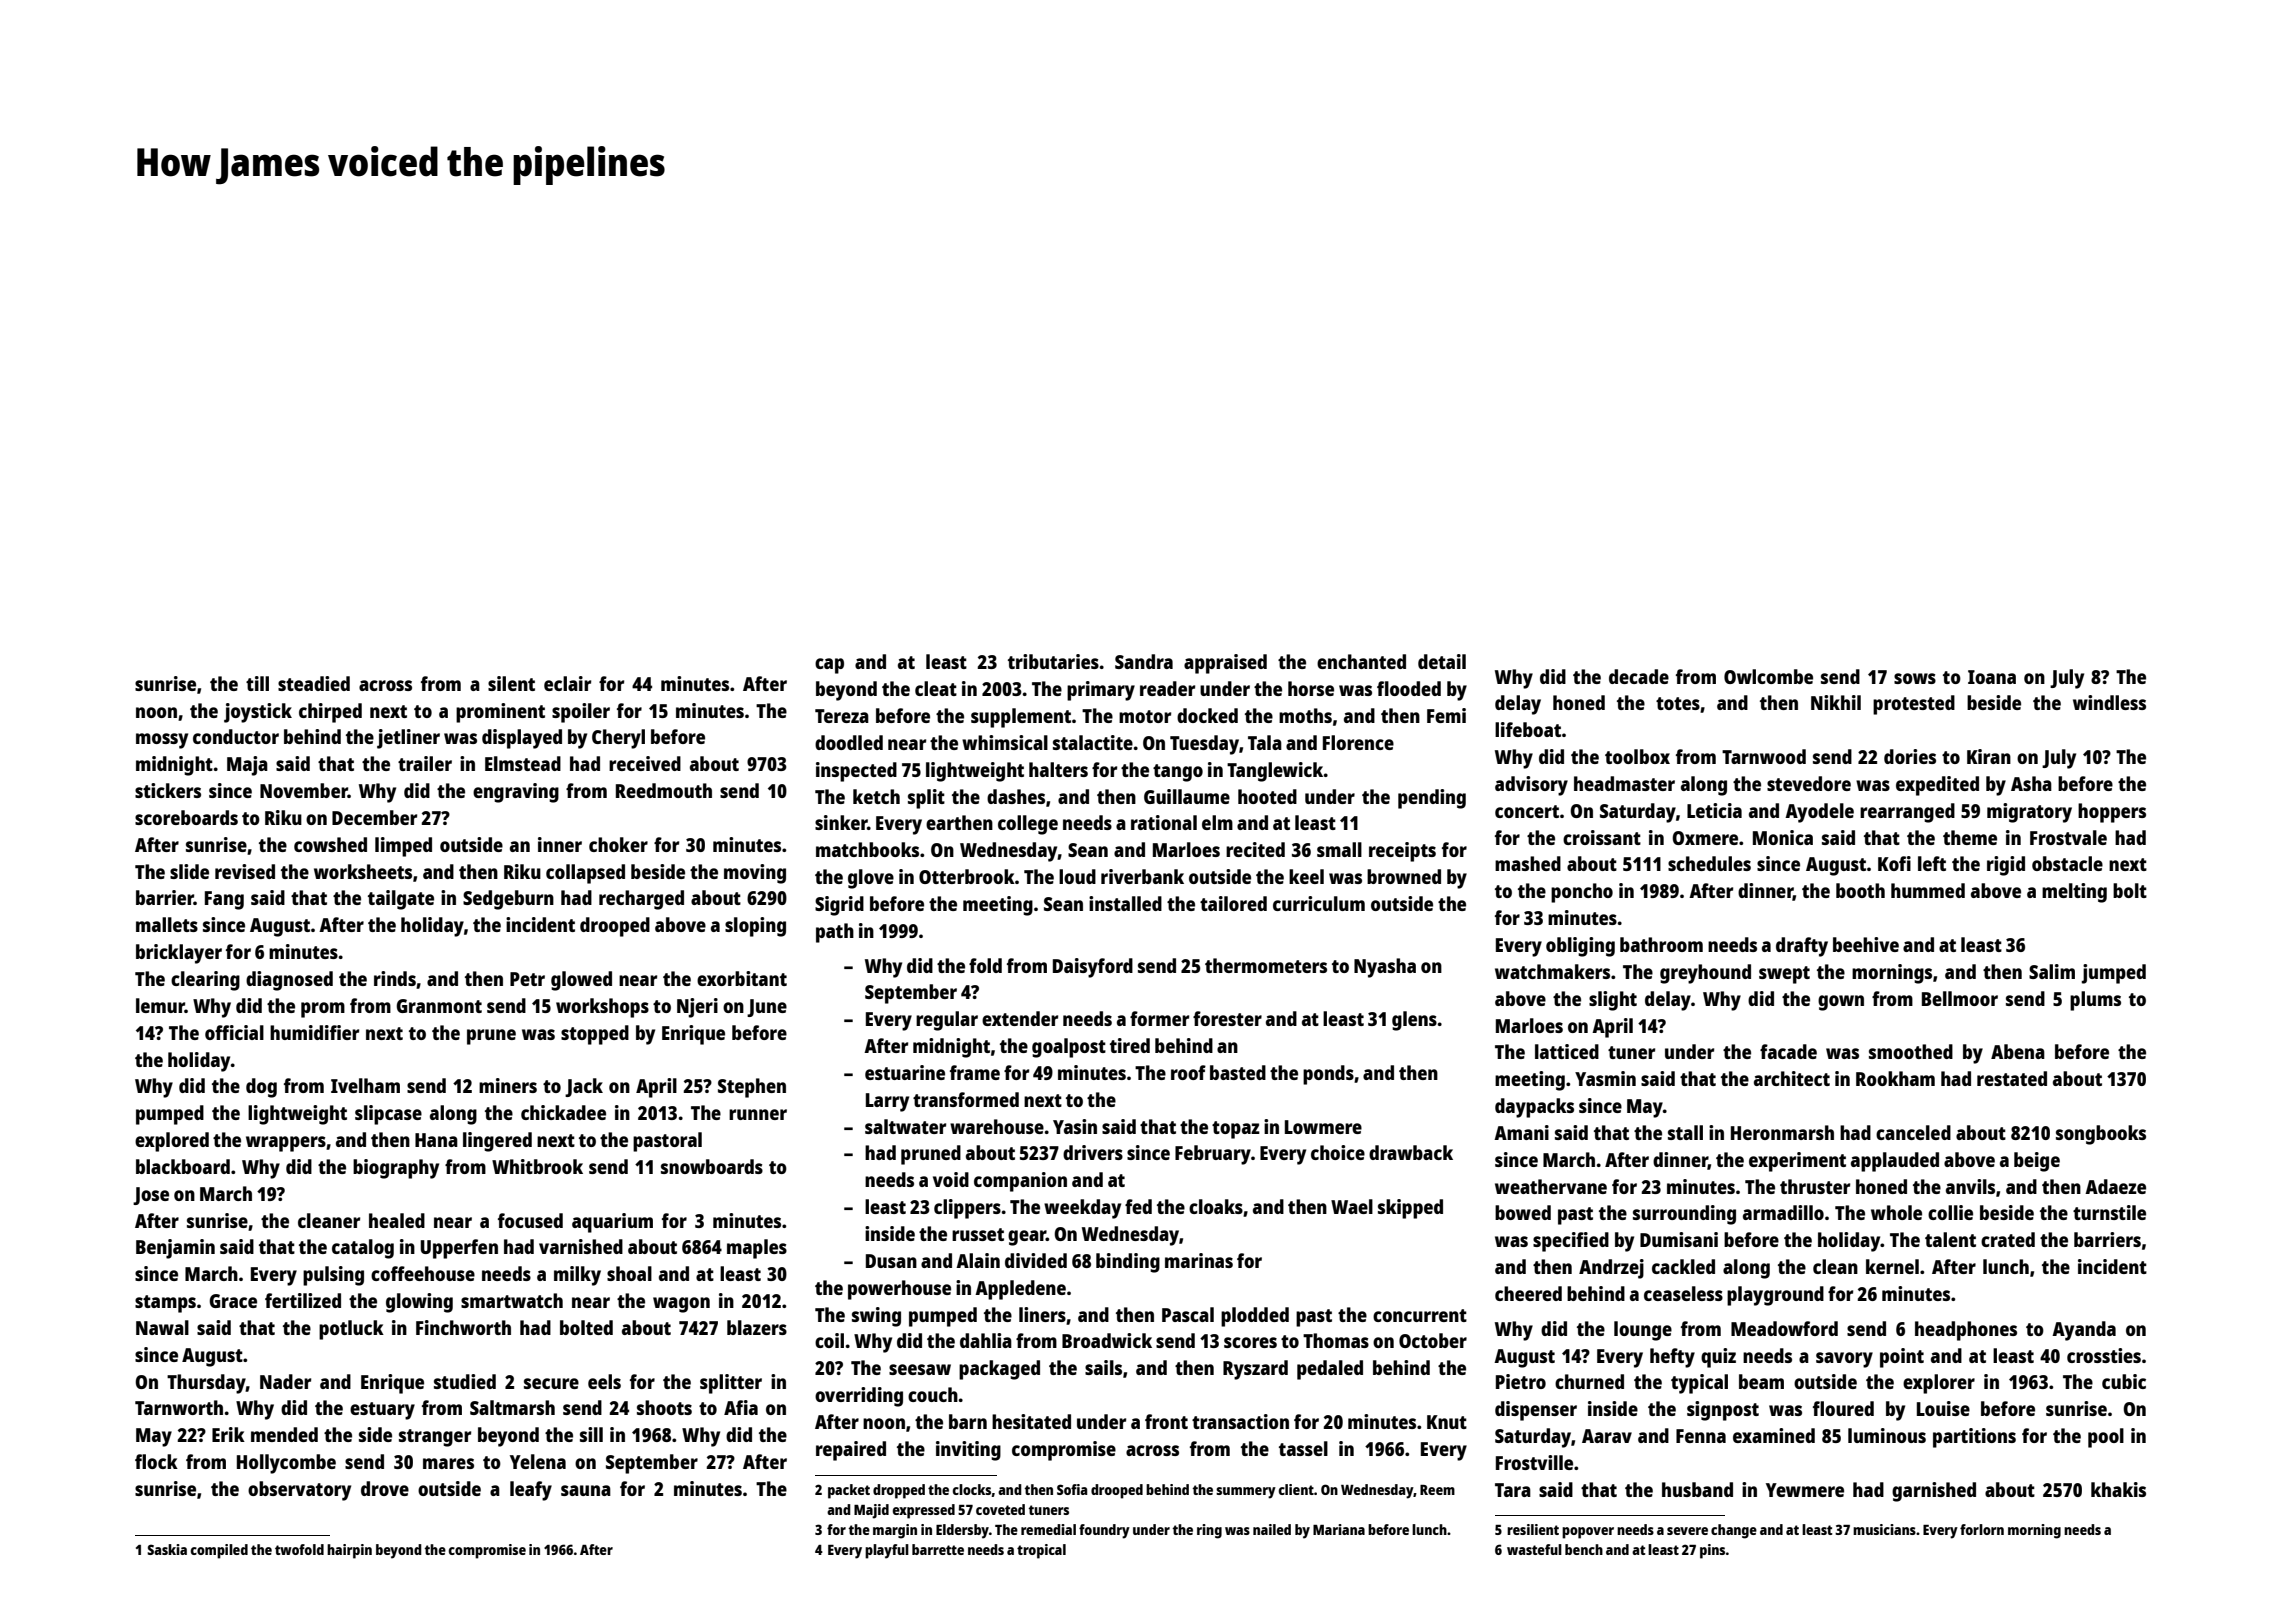  I want to click on Saskia, so click(167, 1549).
